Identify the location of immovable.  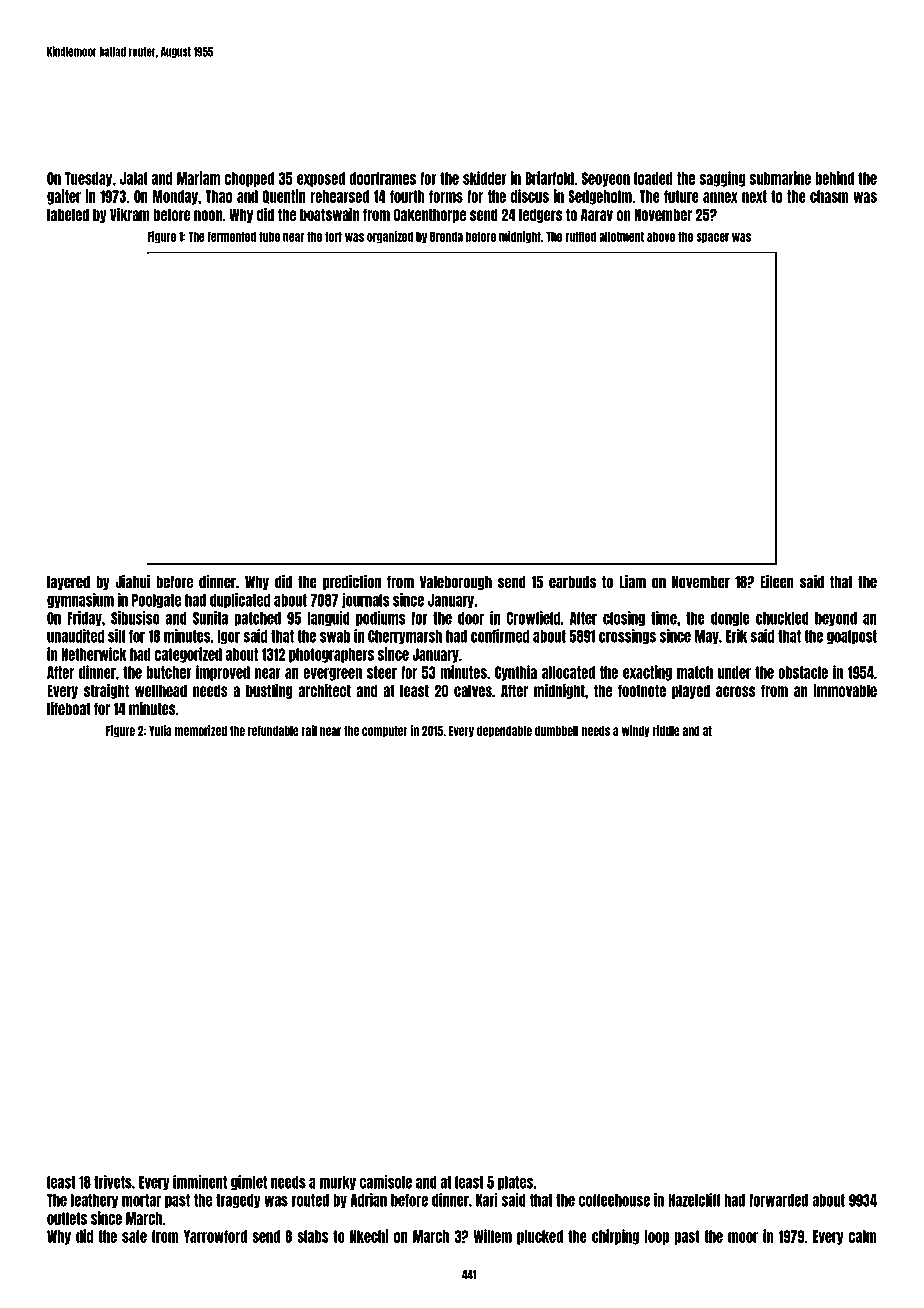
(845, 690).
